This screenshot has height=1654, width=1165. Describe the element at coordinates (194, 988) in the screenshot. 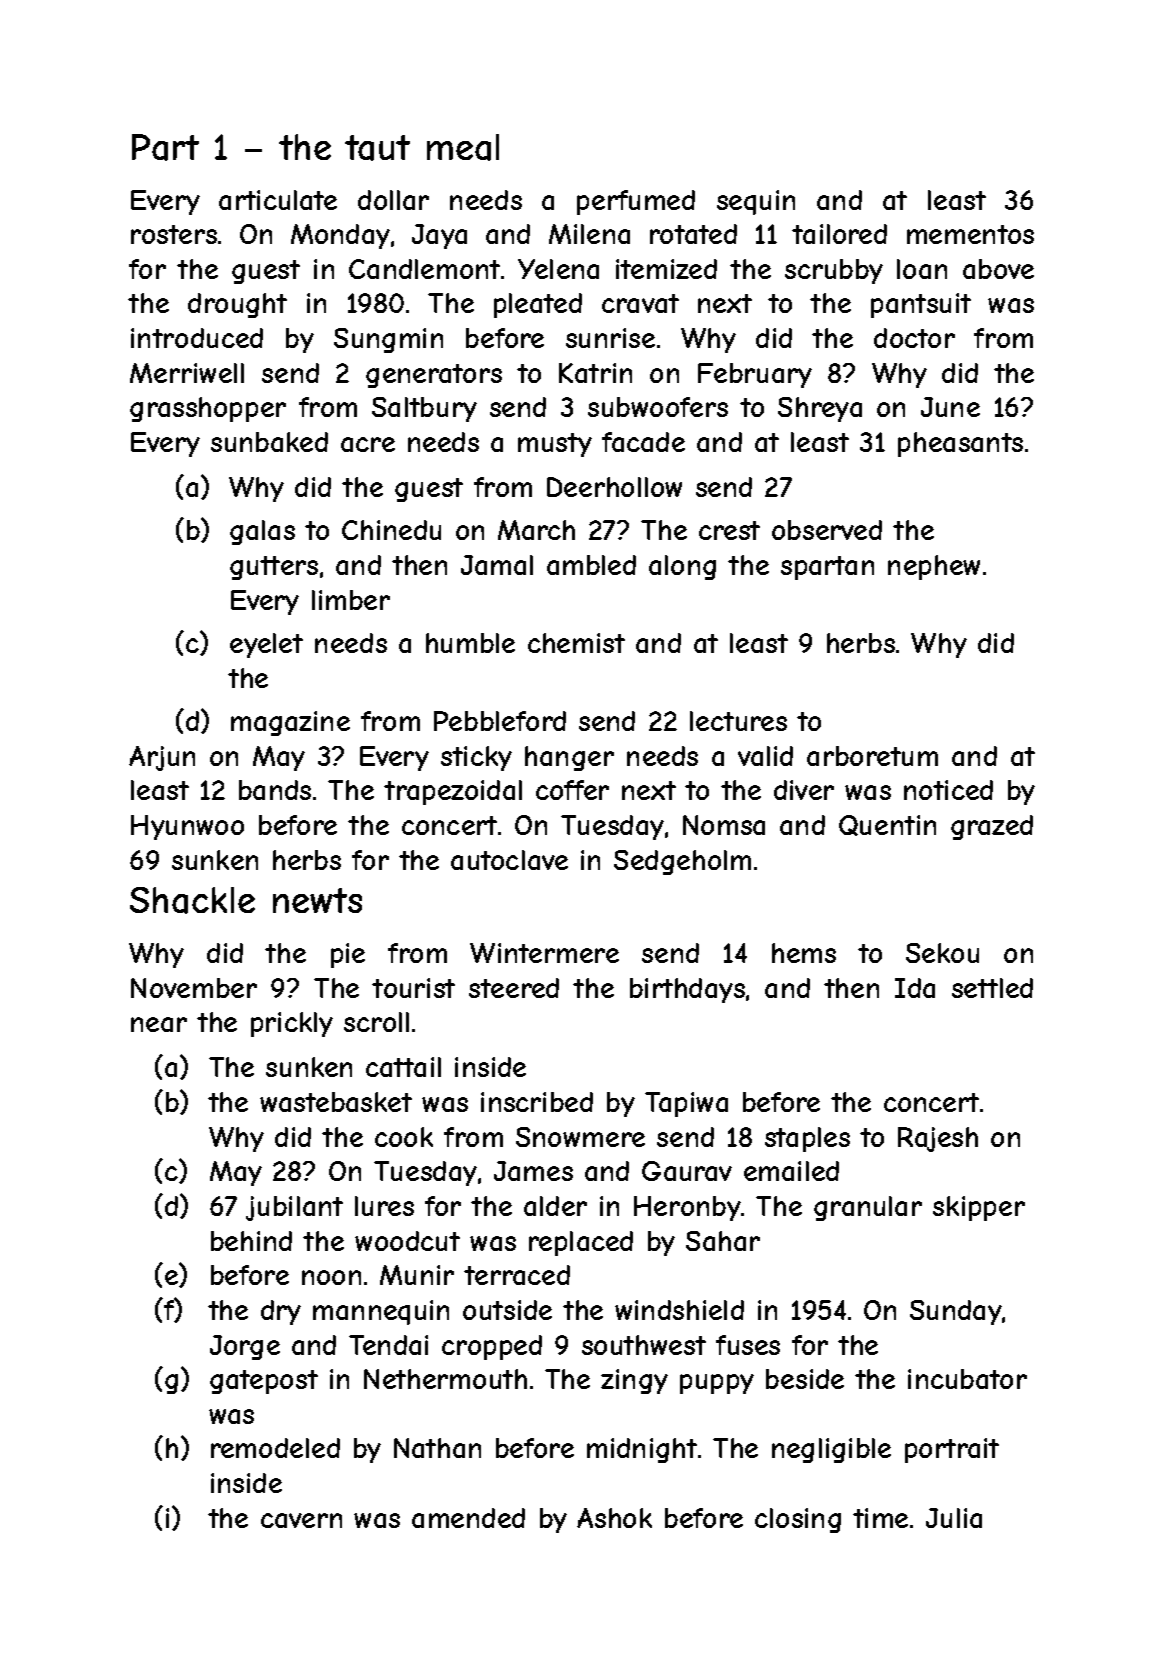

I see `November` at that location.
